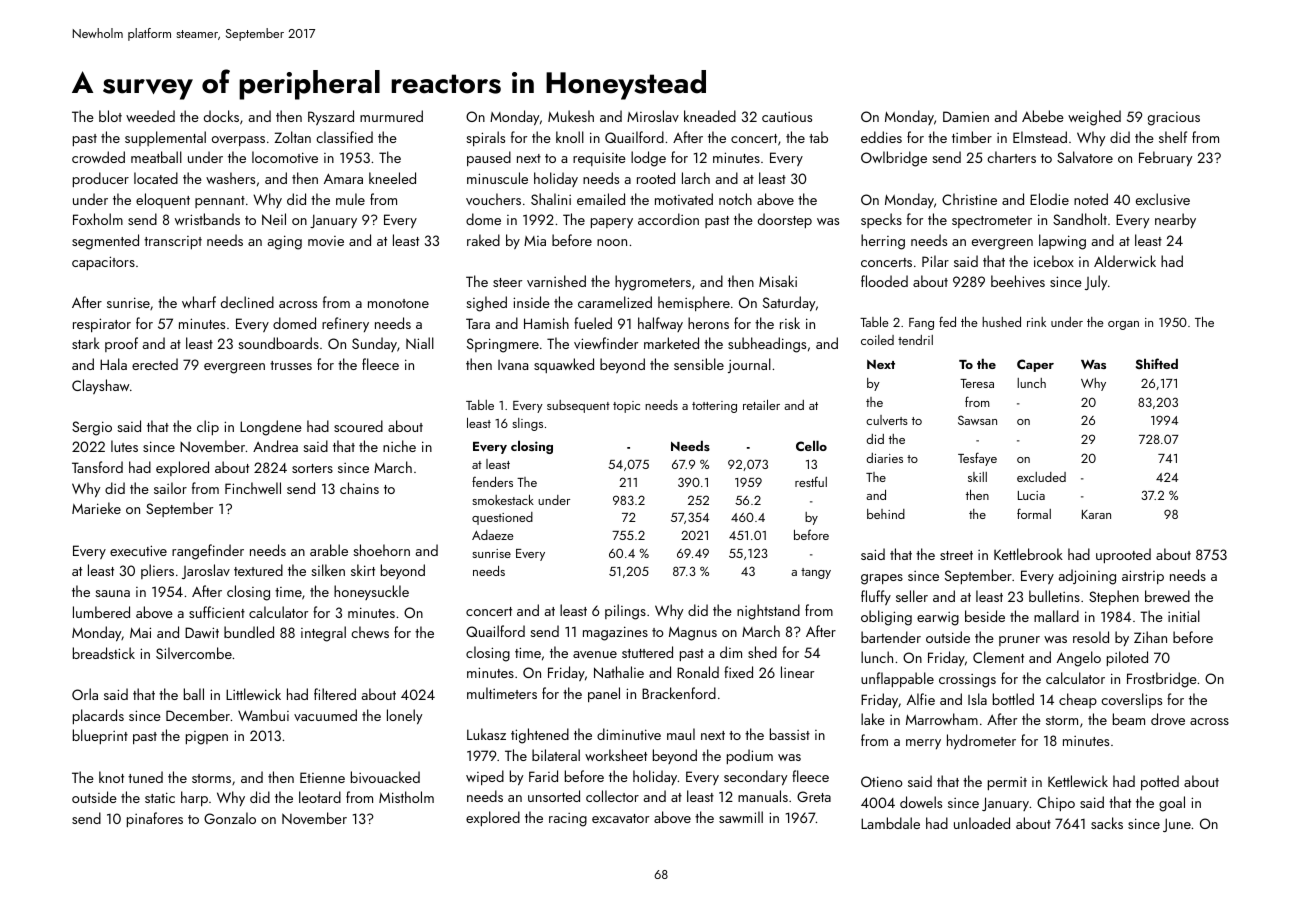 The width and height of the screenshot is (1308, 924). What do you see at coordinates (155, 819) in the screenshot?
I see `pinafores` at bounding box center [155, 819].
